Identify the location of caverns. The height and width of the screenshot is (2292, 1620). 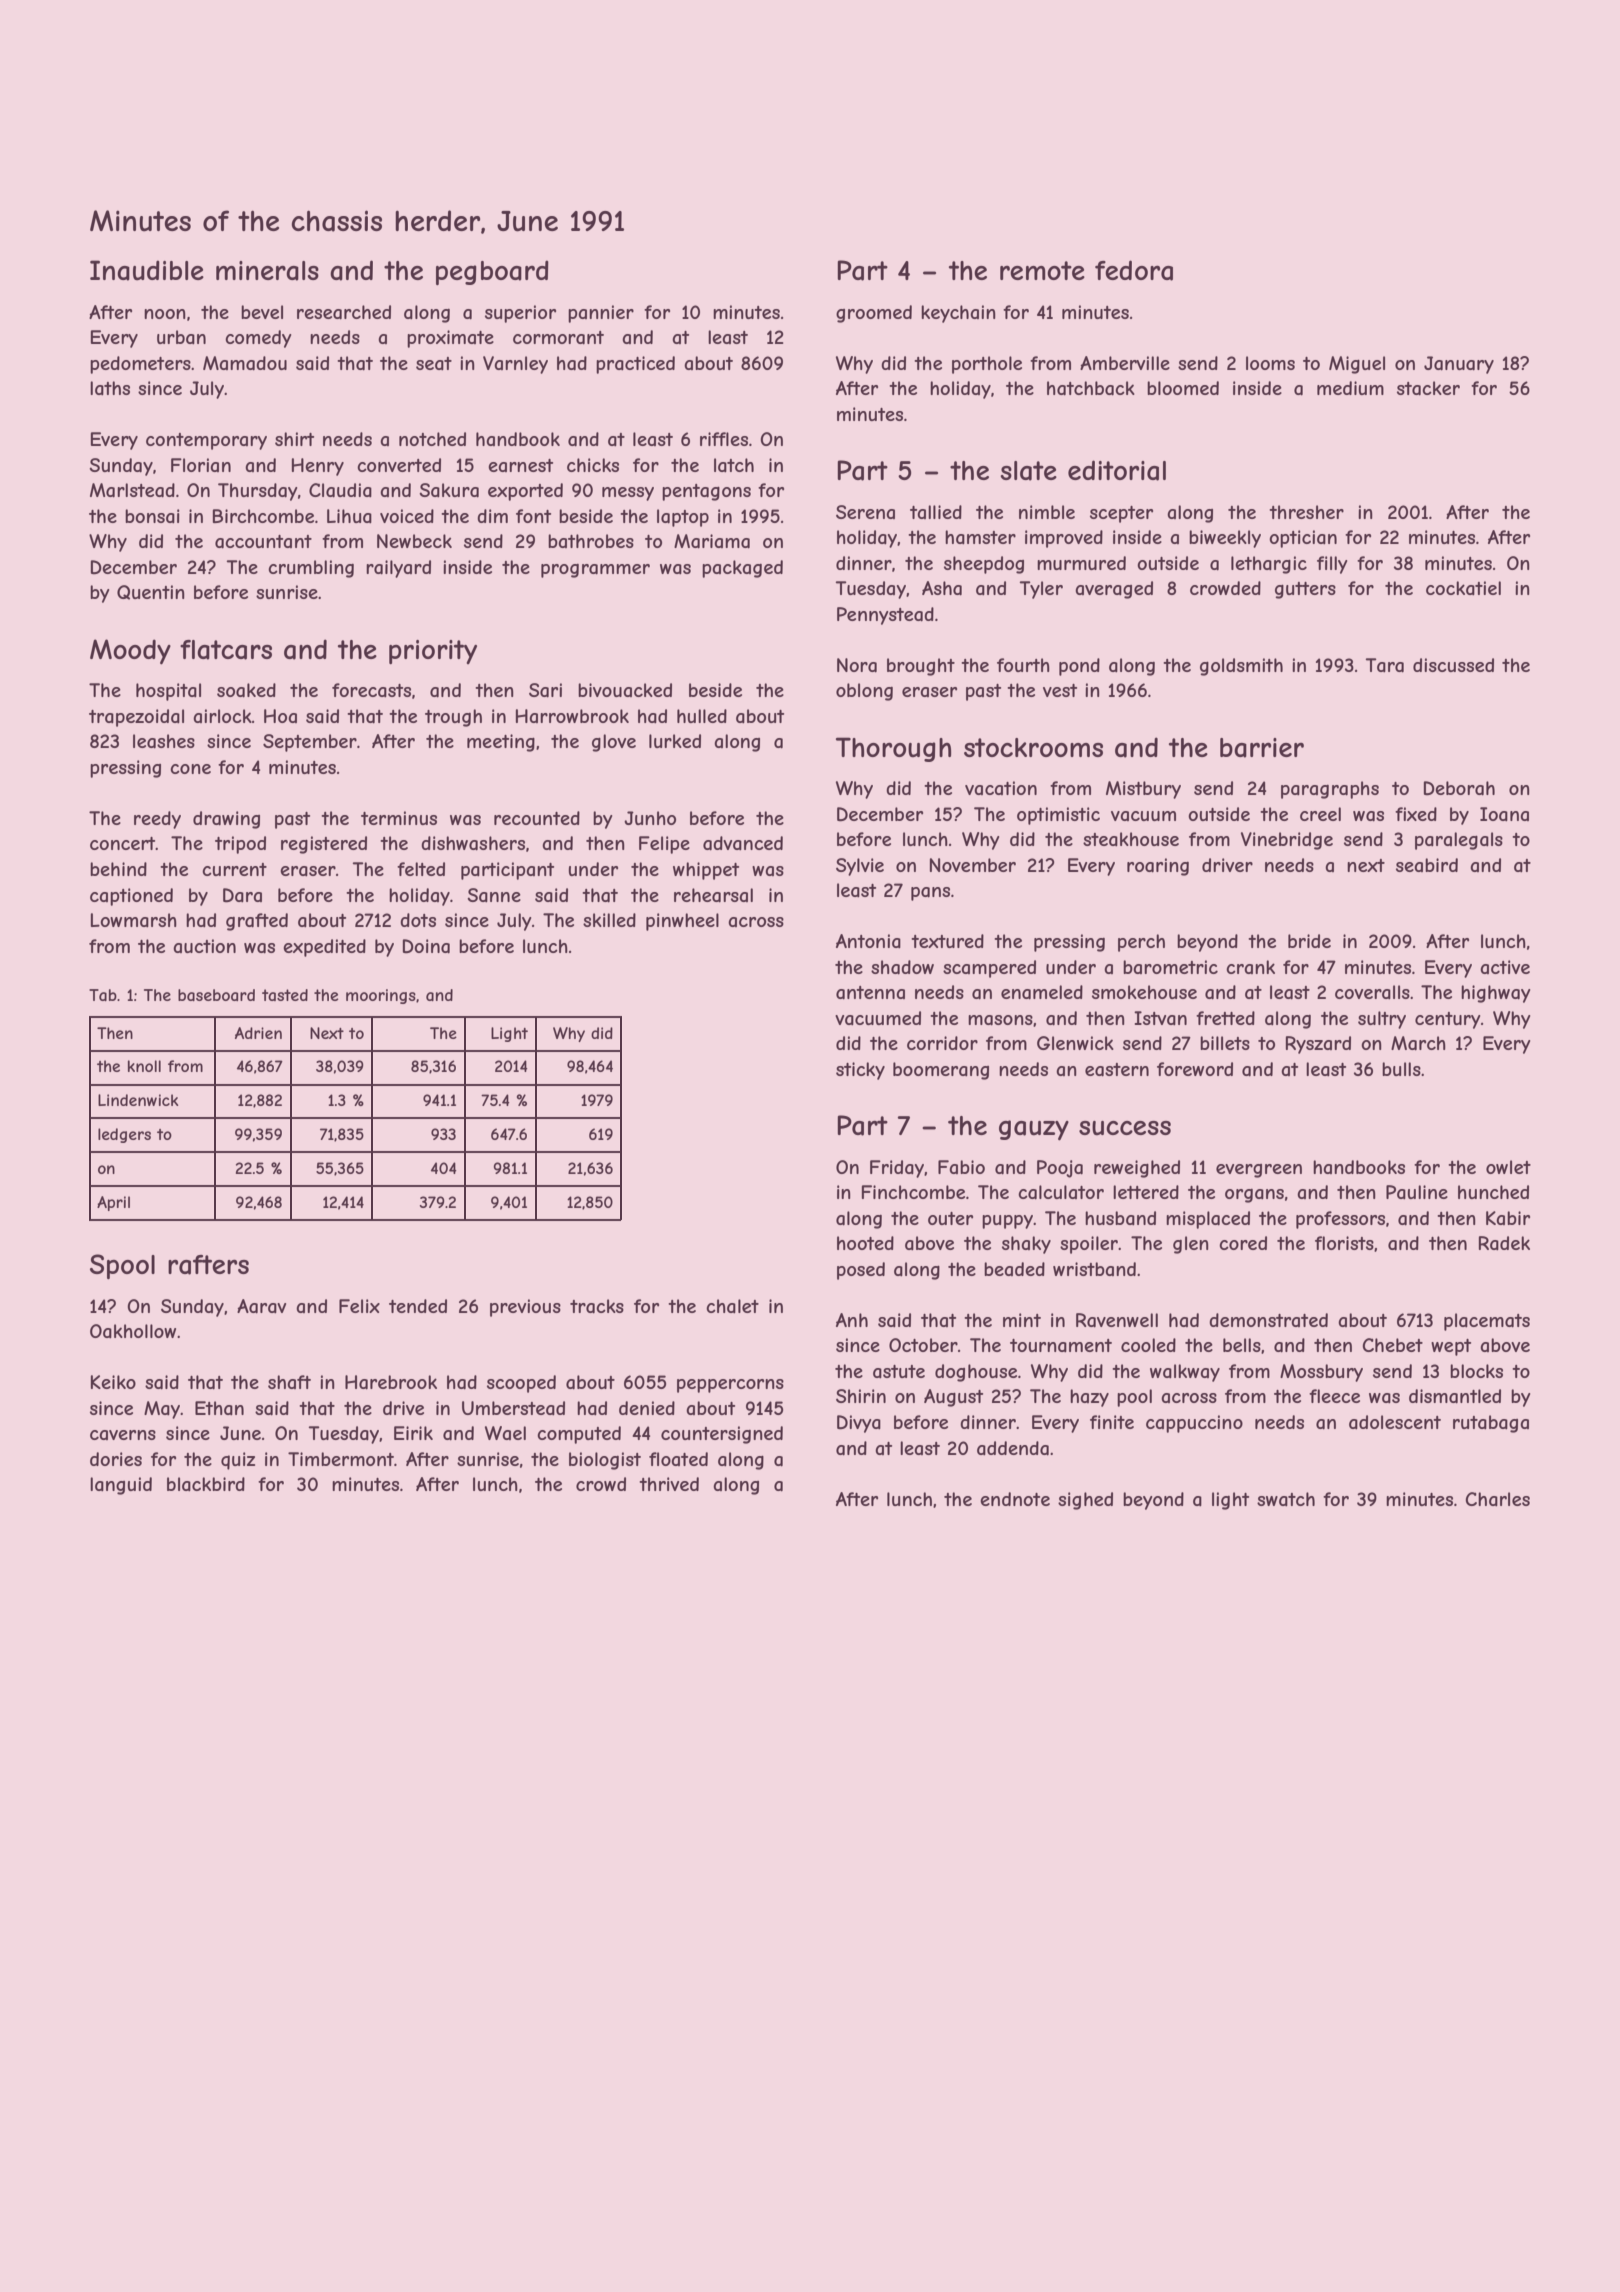
(123, 1435).
